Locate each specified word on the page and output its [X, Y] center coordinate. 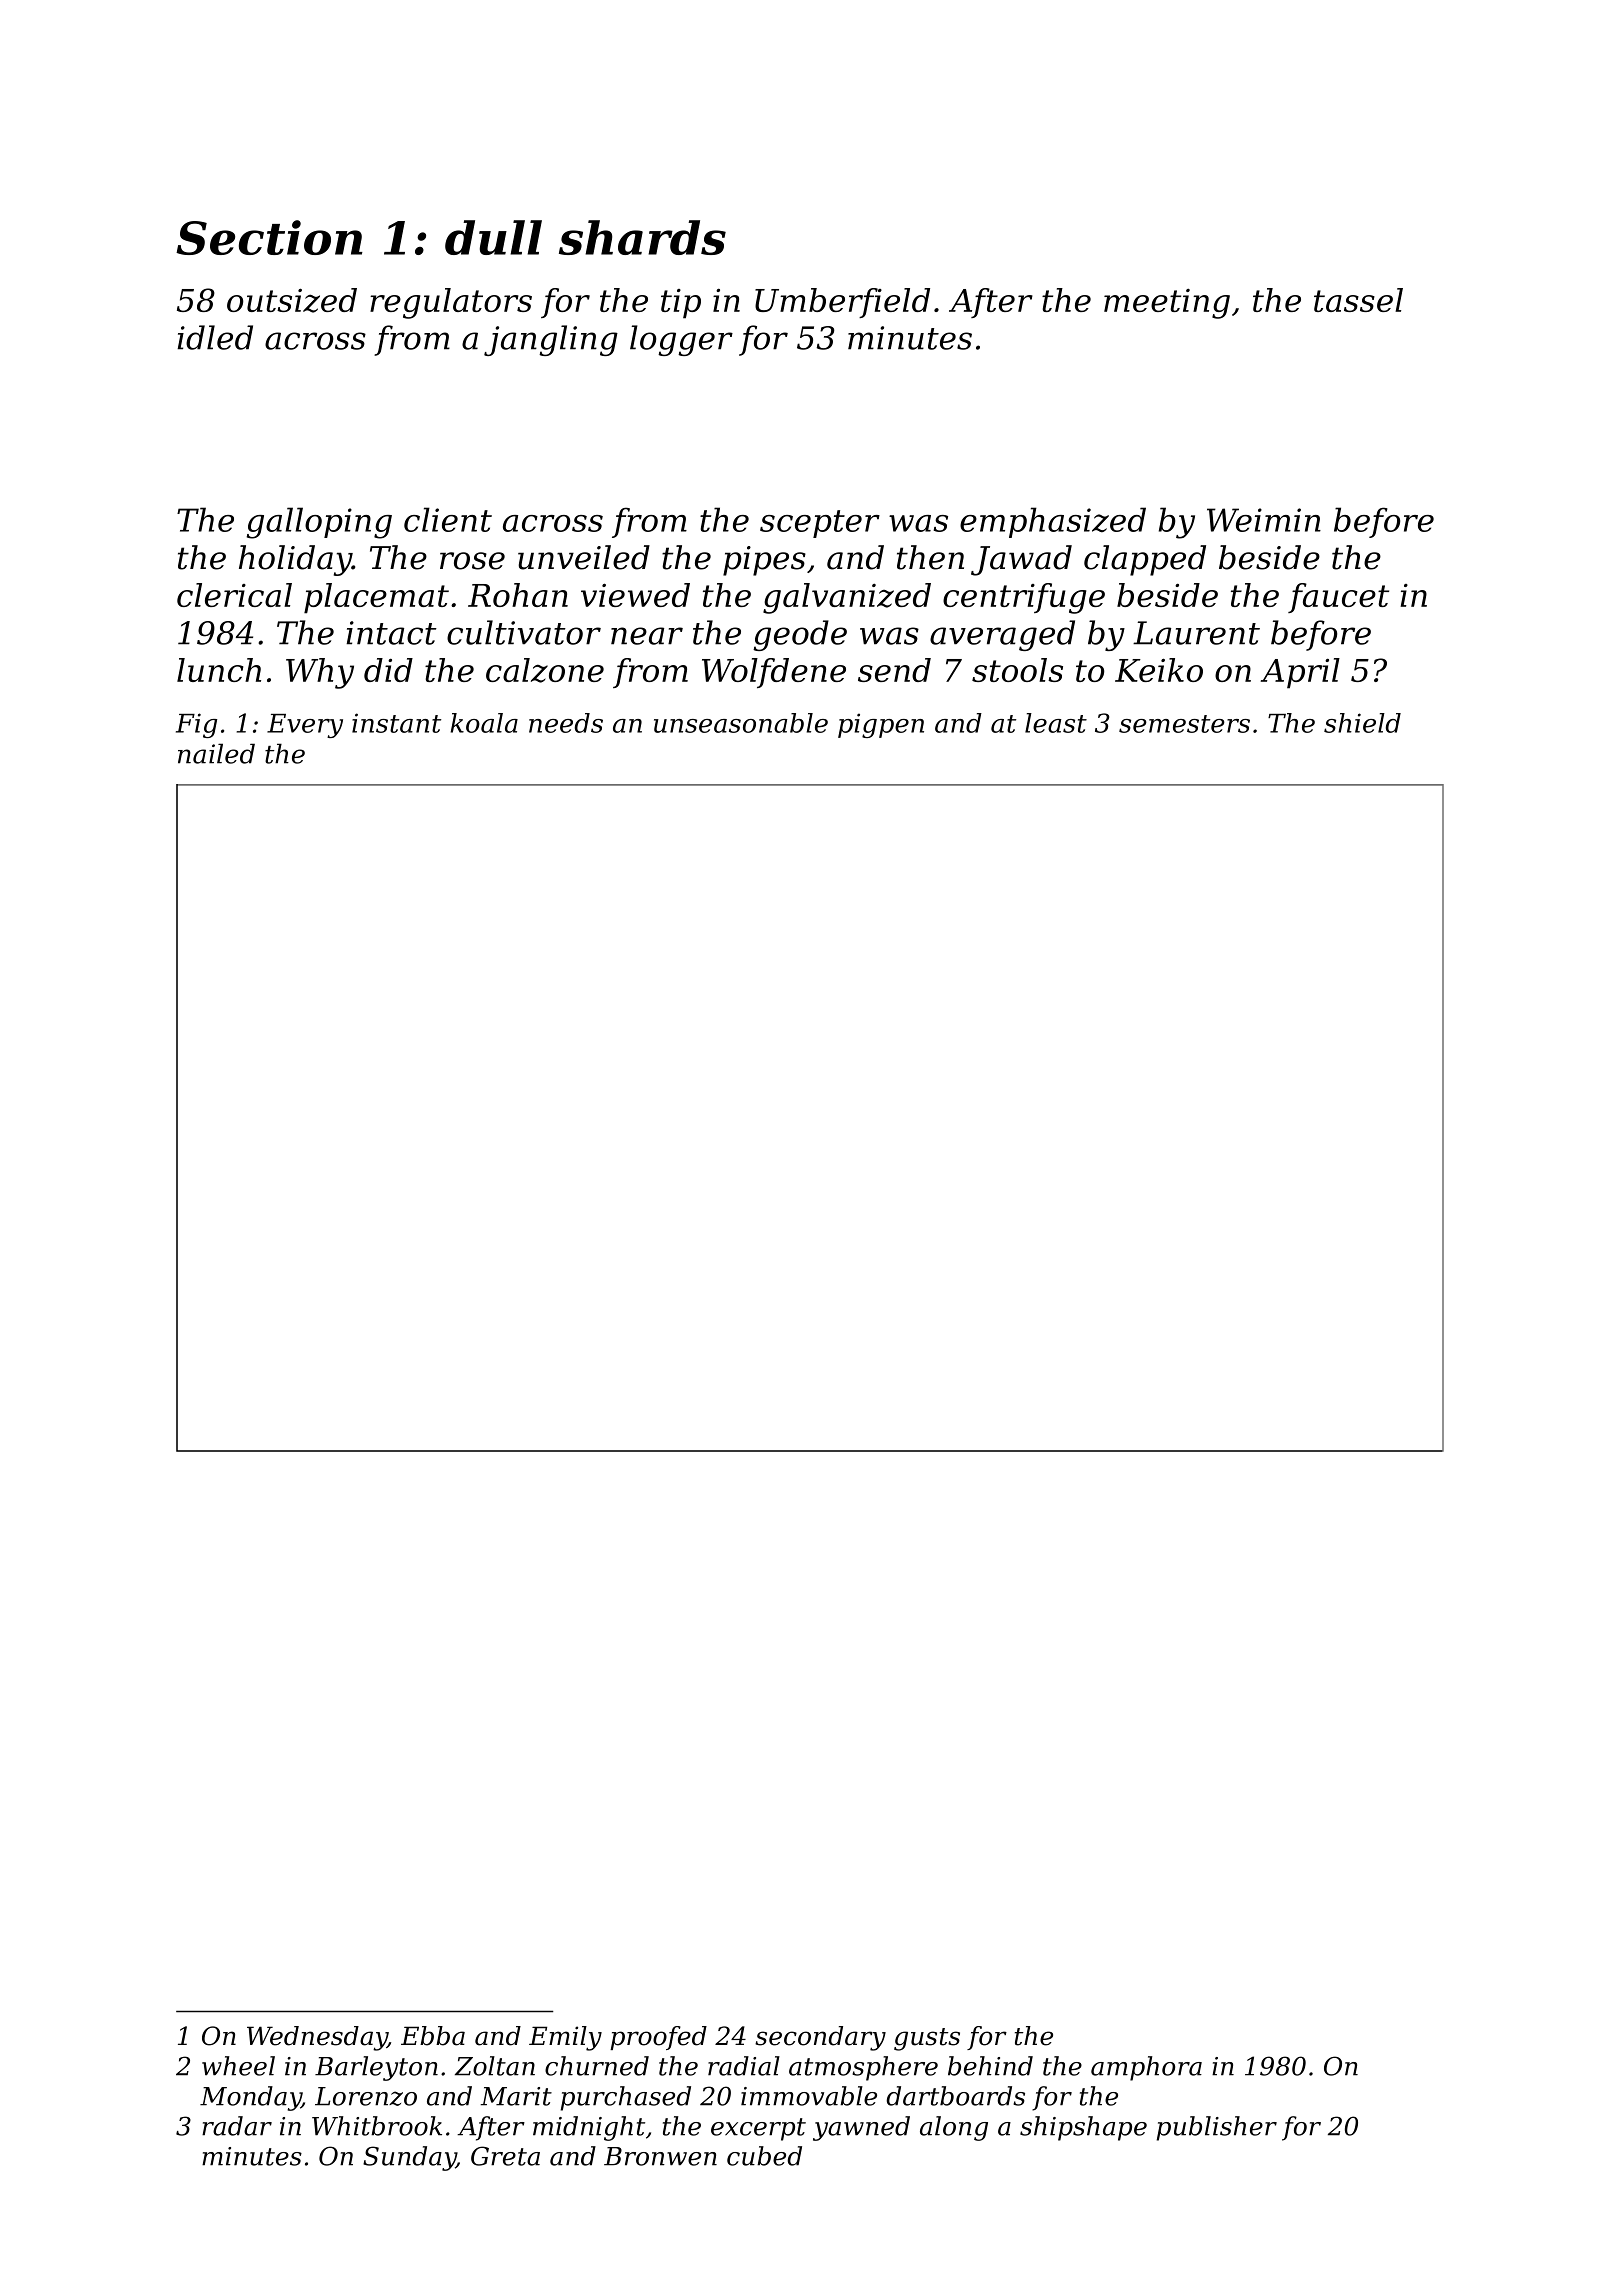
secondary [820, 2038]
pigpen [881, 725]
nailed [216, 753]
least [1056, 723]
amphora [1146, 2068]
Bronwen [660, 2156]
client [448, 519]
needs [566, 723]
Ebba [433, 2036]
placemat [376, 598]
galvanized [847, 598]
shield [1362, 723]
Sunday [409, 2158]
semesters [1184, 724]
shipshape [1083, 2128]
